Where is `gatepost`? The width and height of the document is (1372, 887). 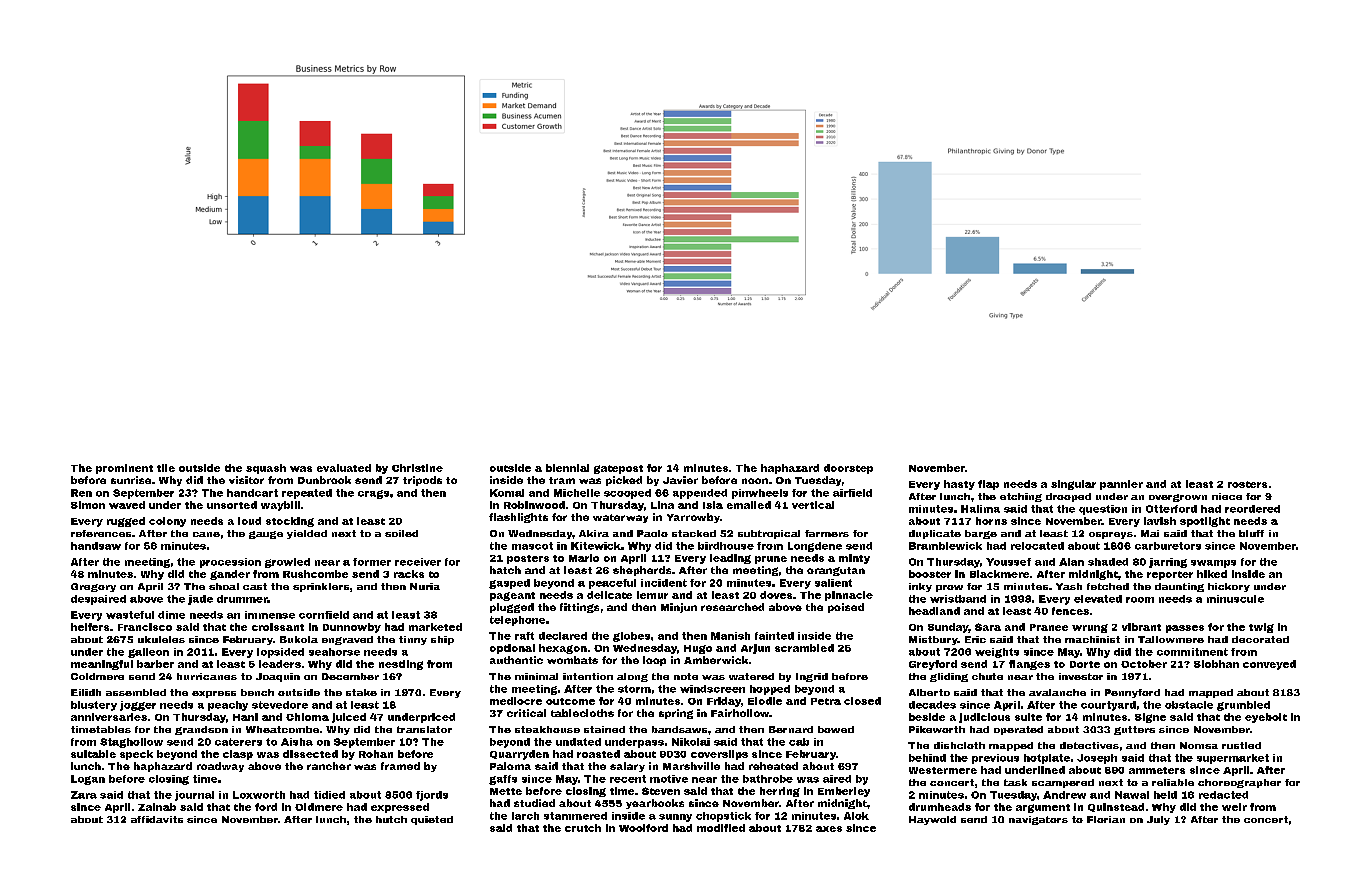
gatepost is located at coordinates (618, 469).
